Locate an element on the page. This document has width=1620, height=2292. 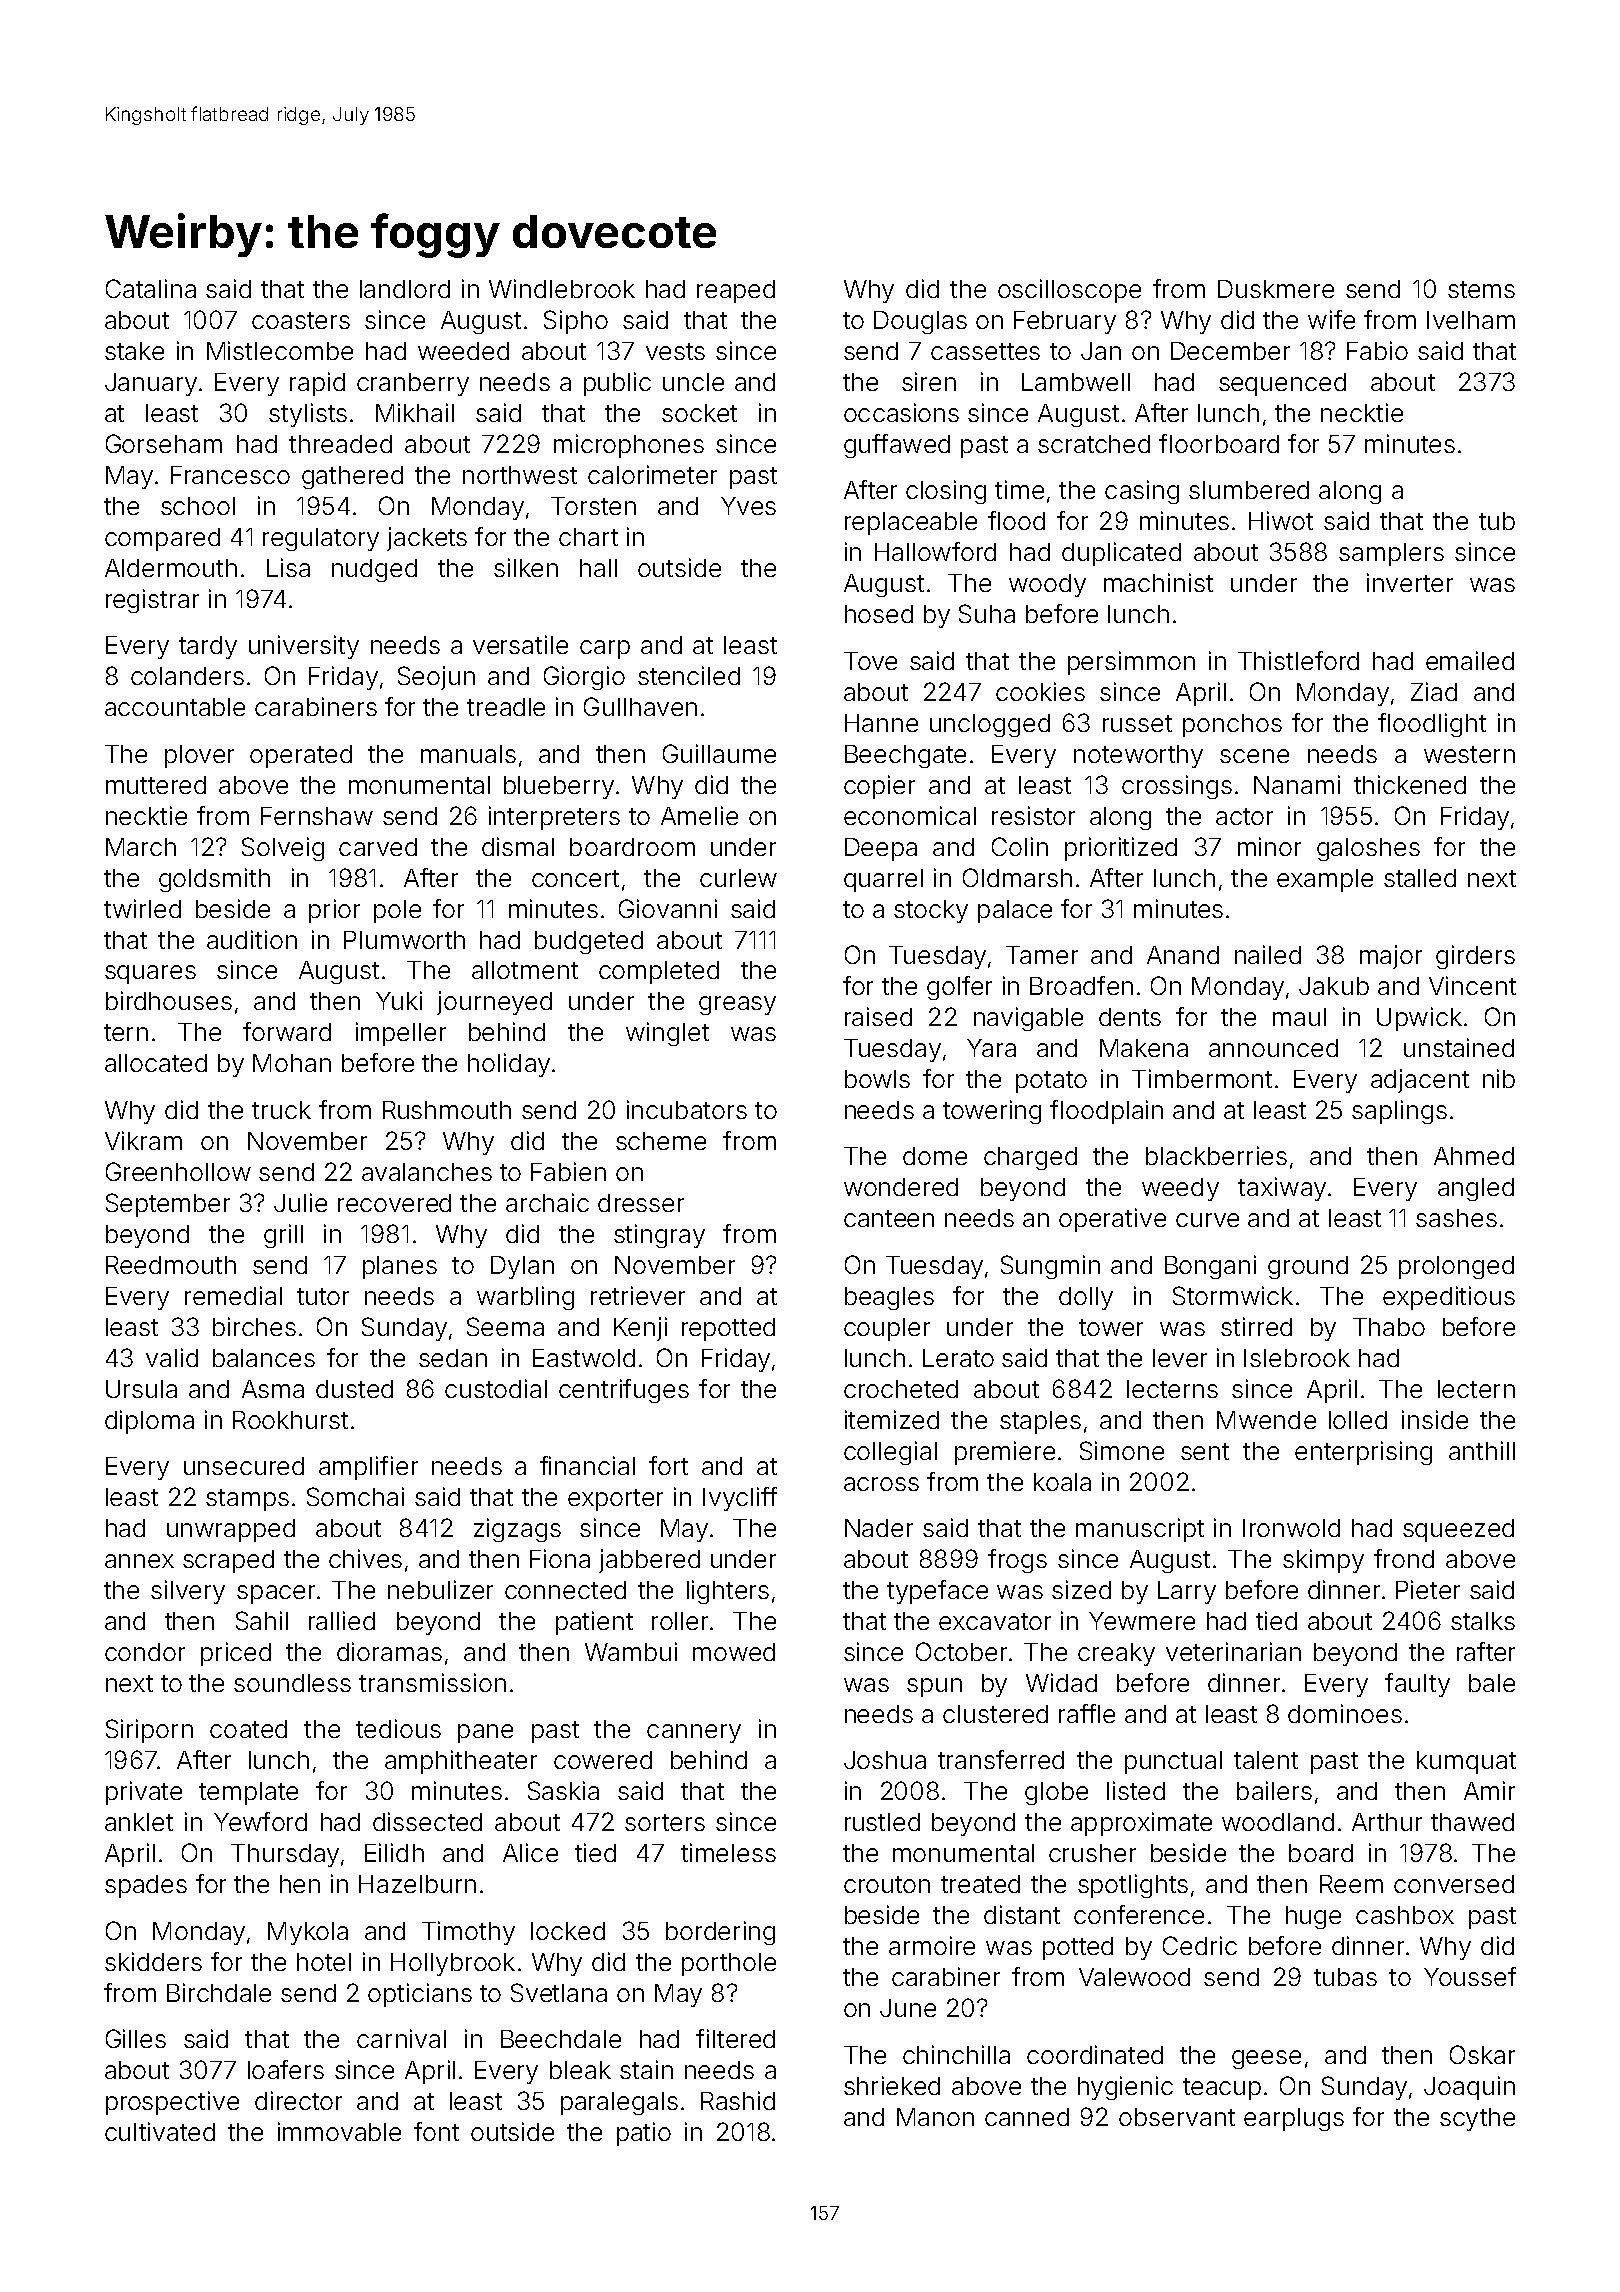
Duskmere is located at coordinates (1276, 289).
